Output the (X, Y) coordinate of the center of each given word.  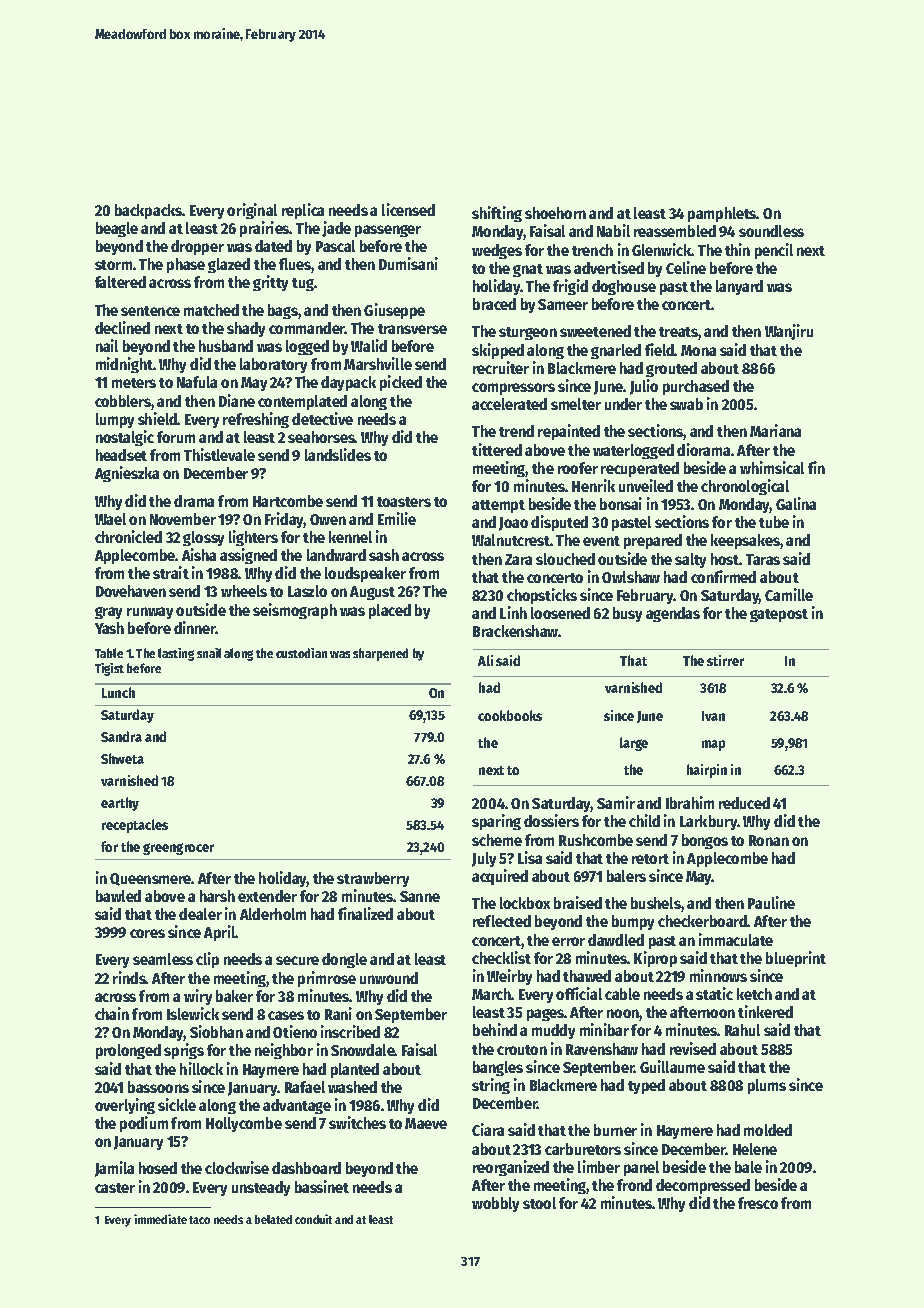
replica (303, 211)
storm (113, 265)
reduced (744, 803)
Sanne (420, 896)
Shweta (122, 758)
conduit (313, 1219)
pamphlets (722, 214)
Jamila (114, 1169)
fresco (758, 1203)
